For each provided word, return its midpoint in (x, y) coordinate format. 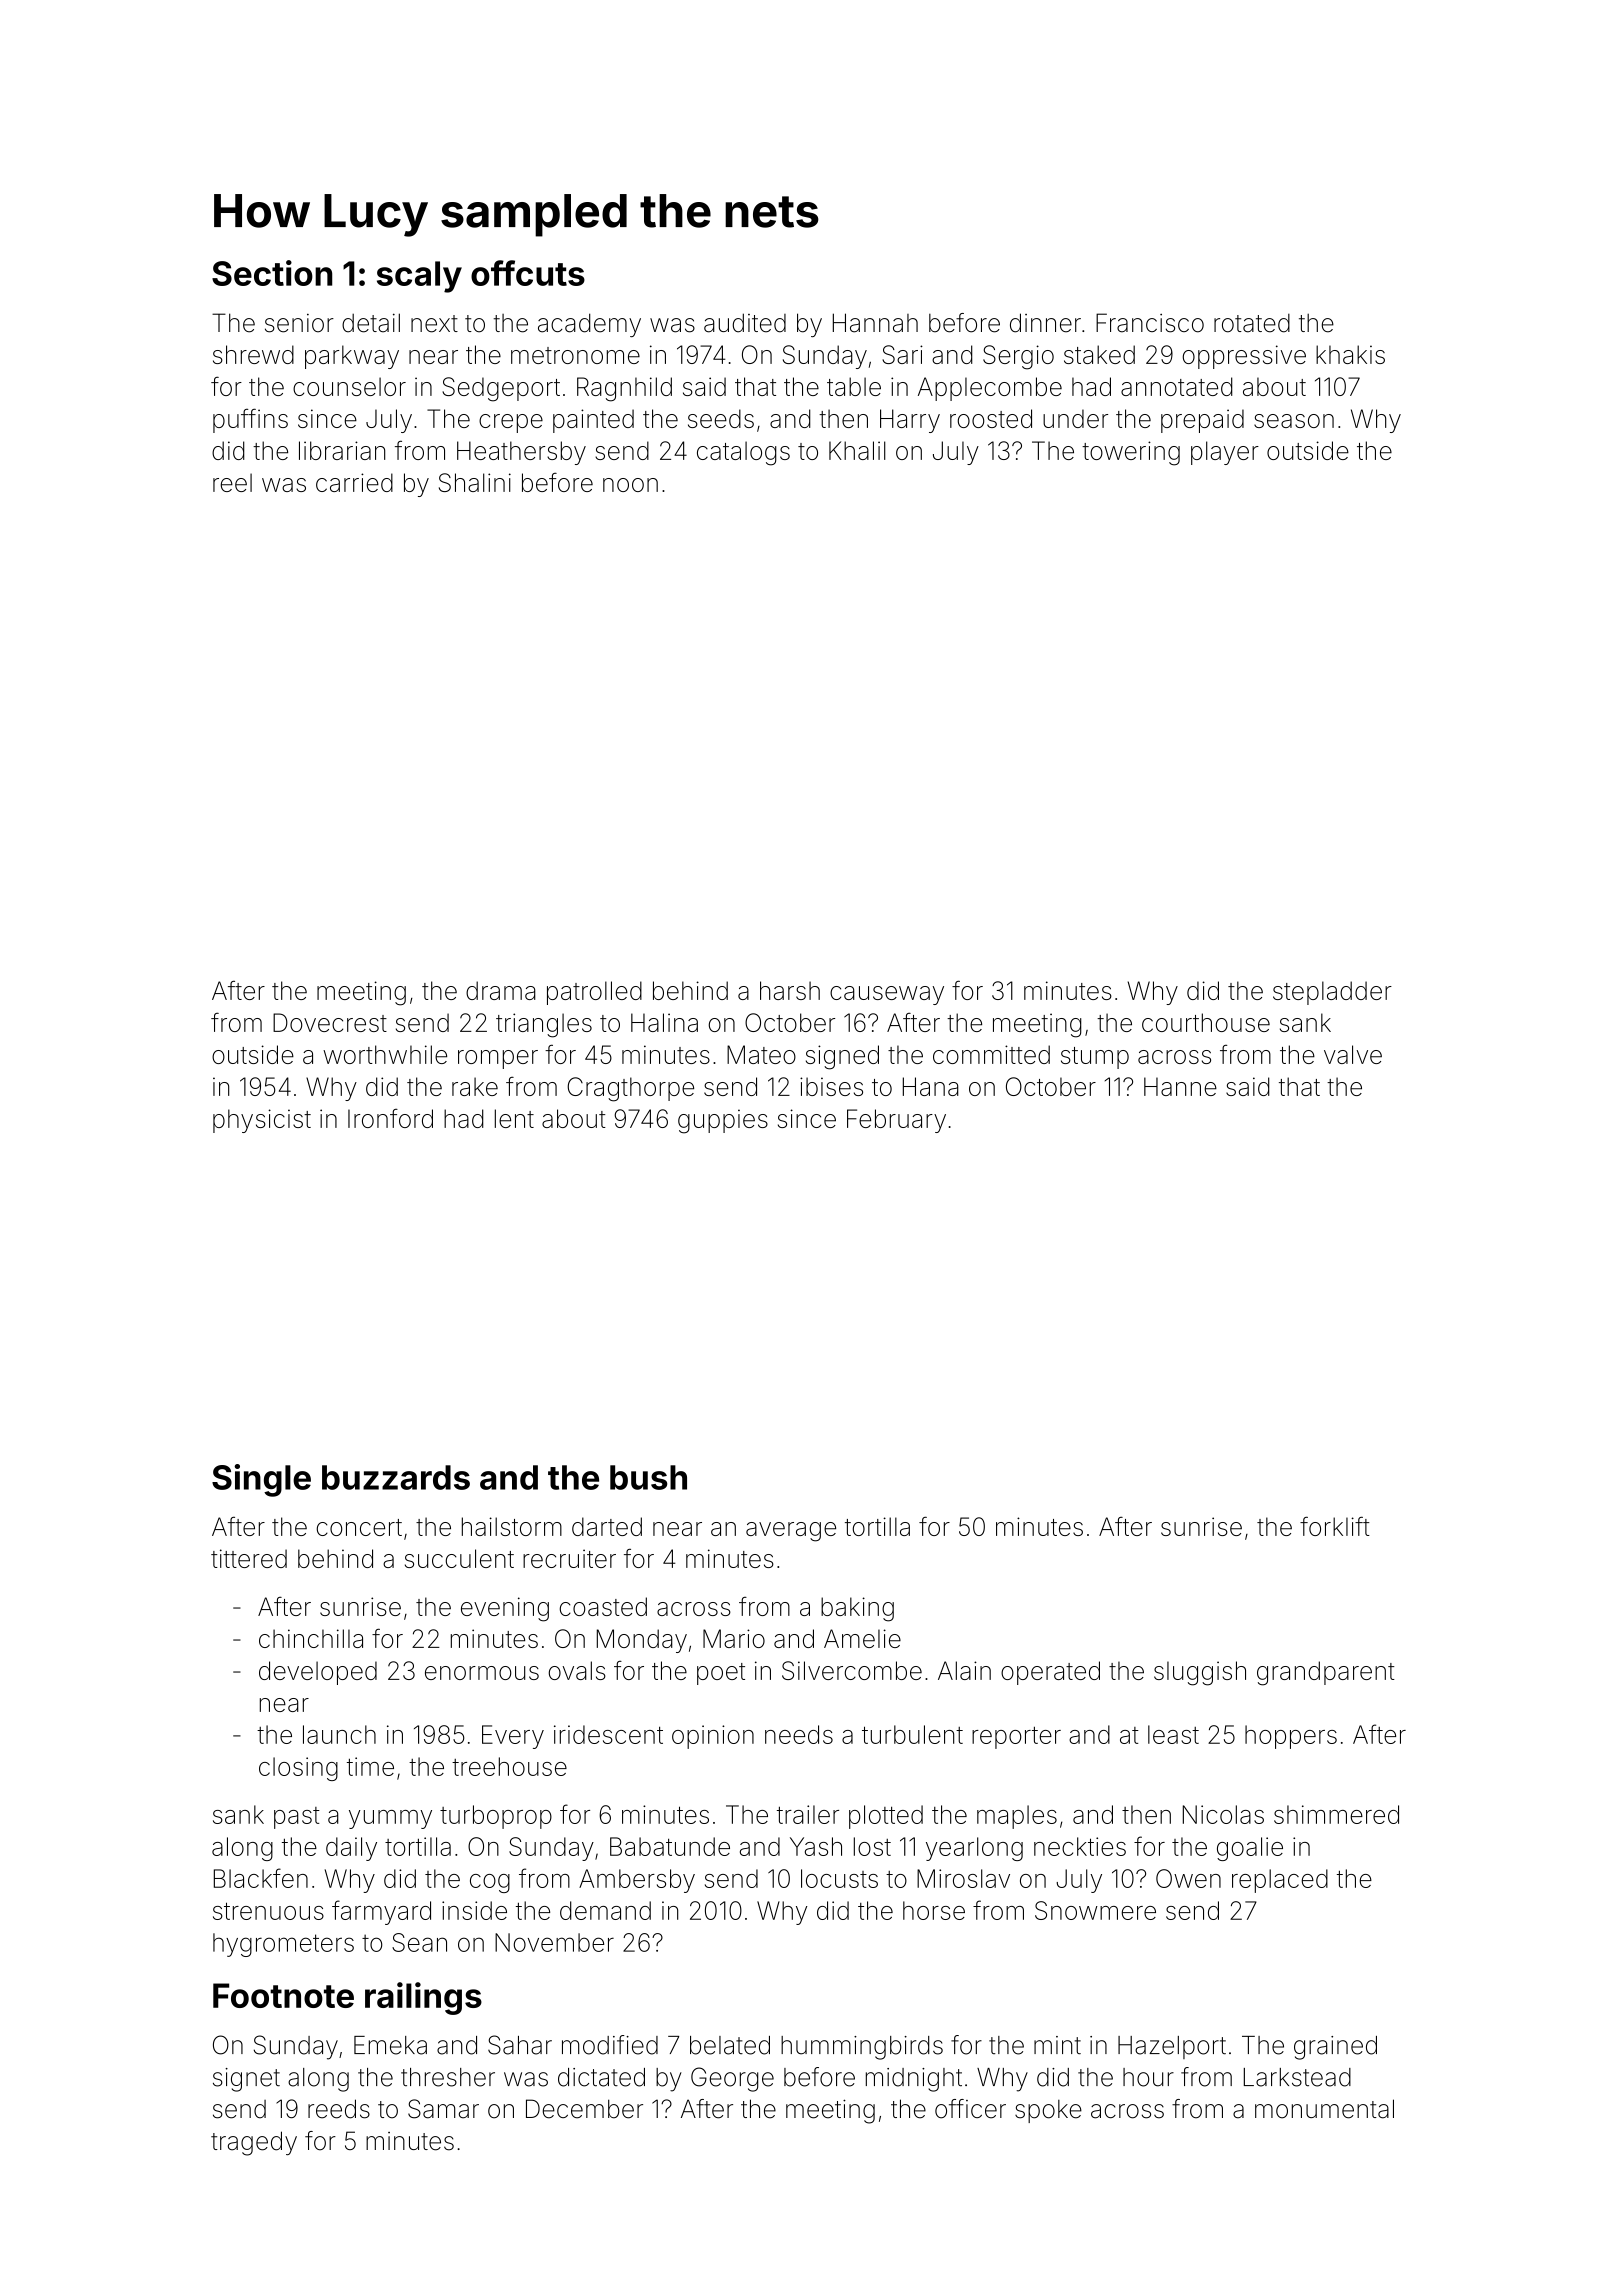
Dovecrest (330, 1022)
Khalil (857, 450)
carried (354, 482)
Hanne (1180, 1086)
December (584, 2109)
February (896, 1121)
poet (721, 1674)
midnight (914, 2080)
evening (505, 1609)
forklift (1335, 1526)
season (1294, 421)
